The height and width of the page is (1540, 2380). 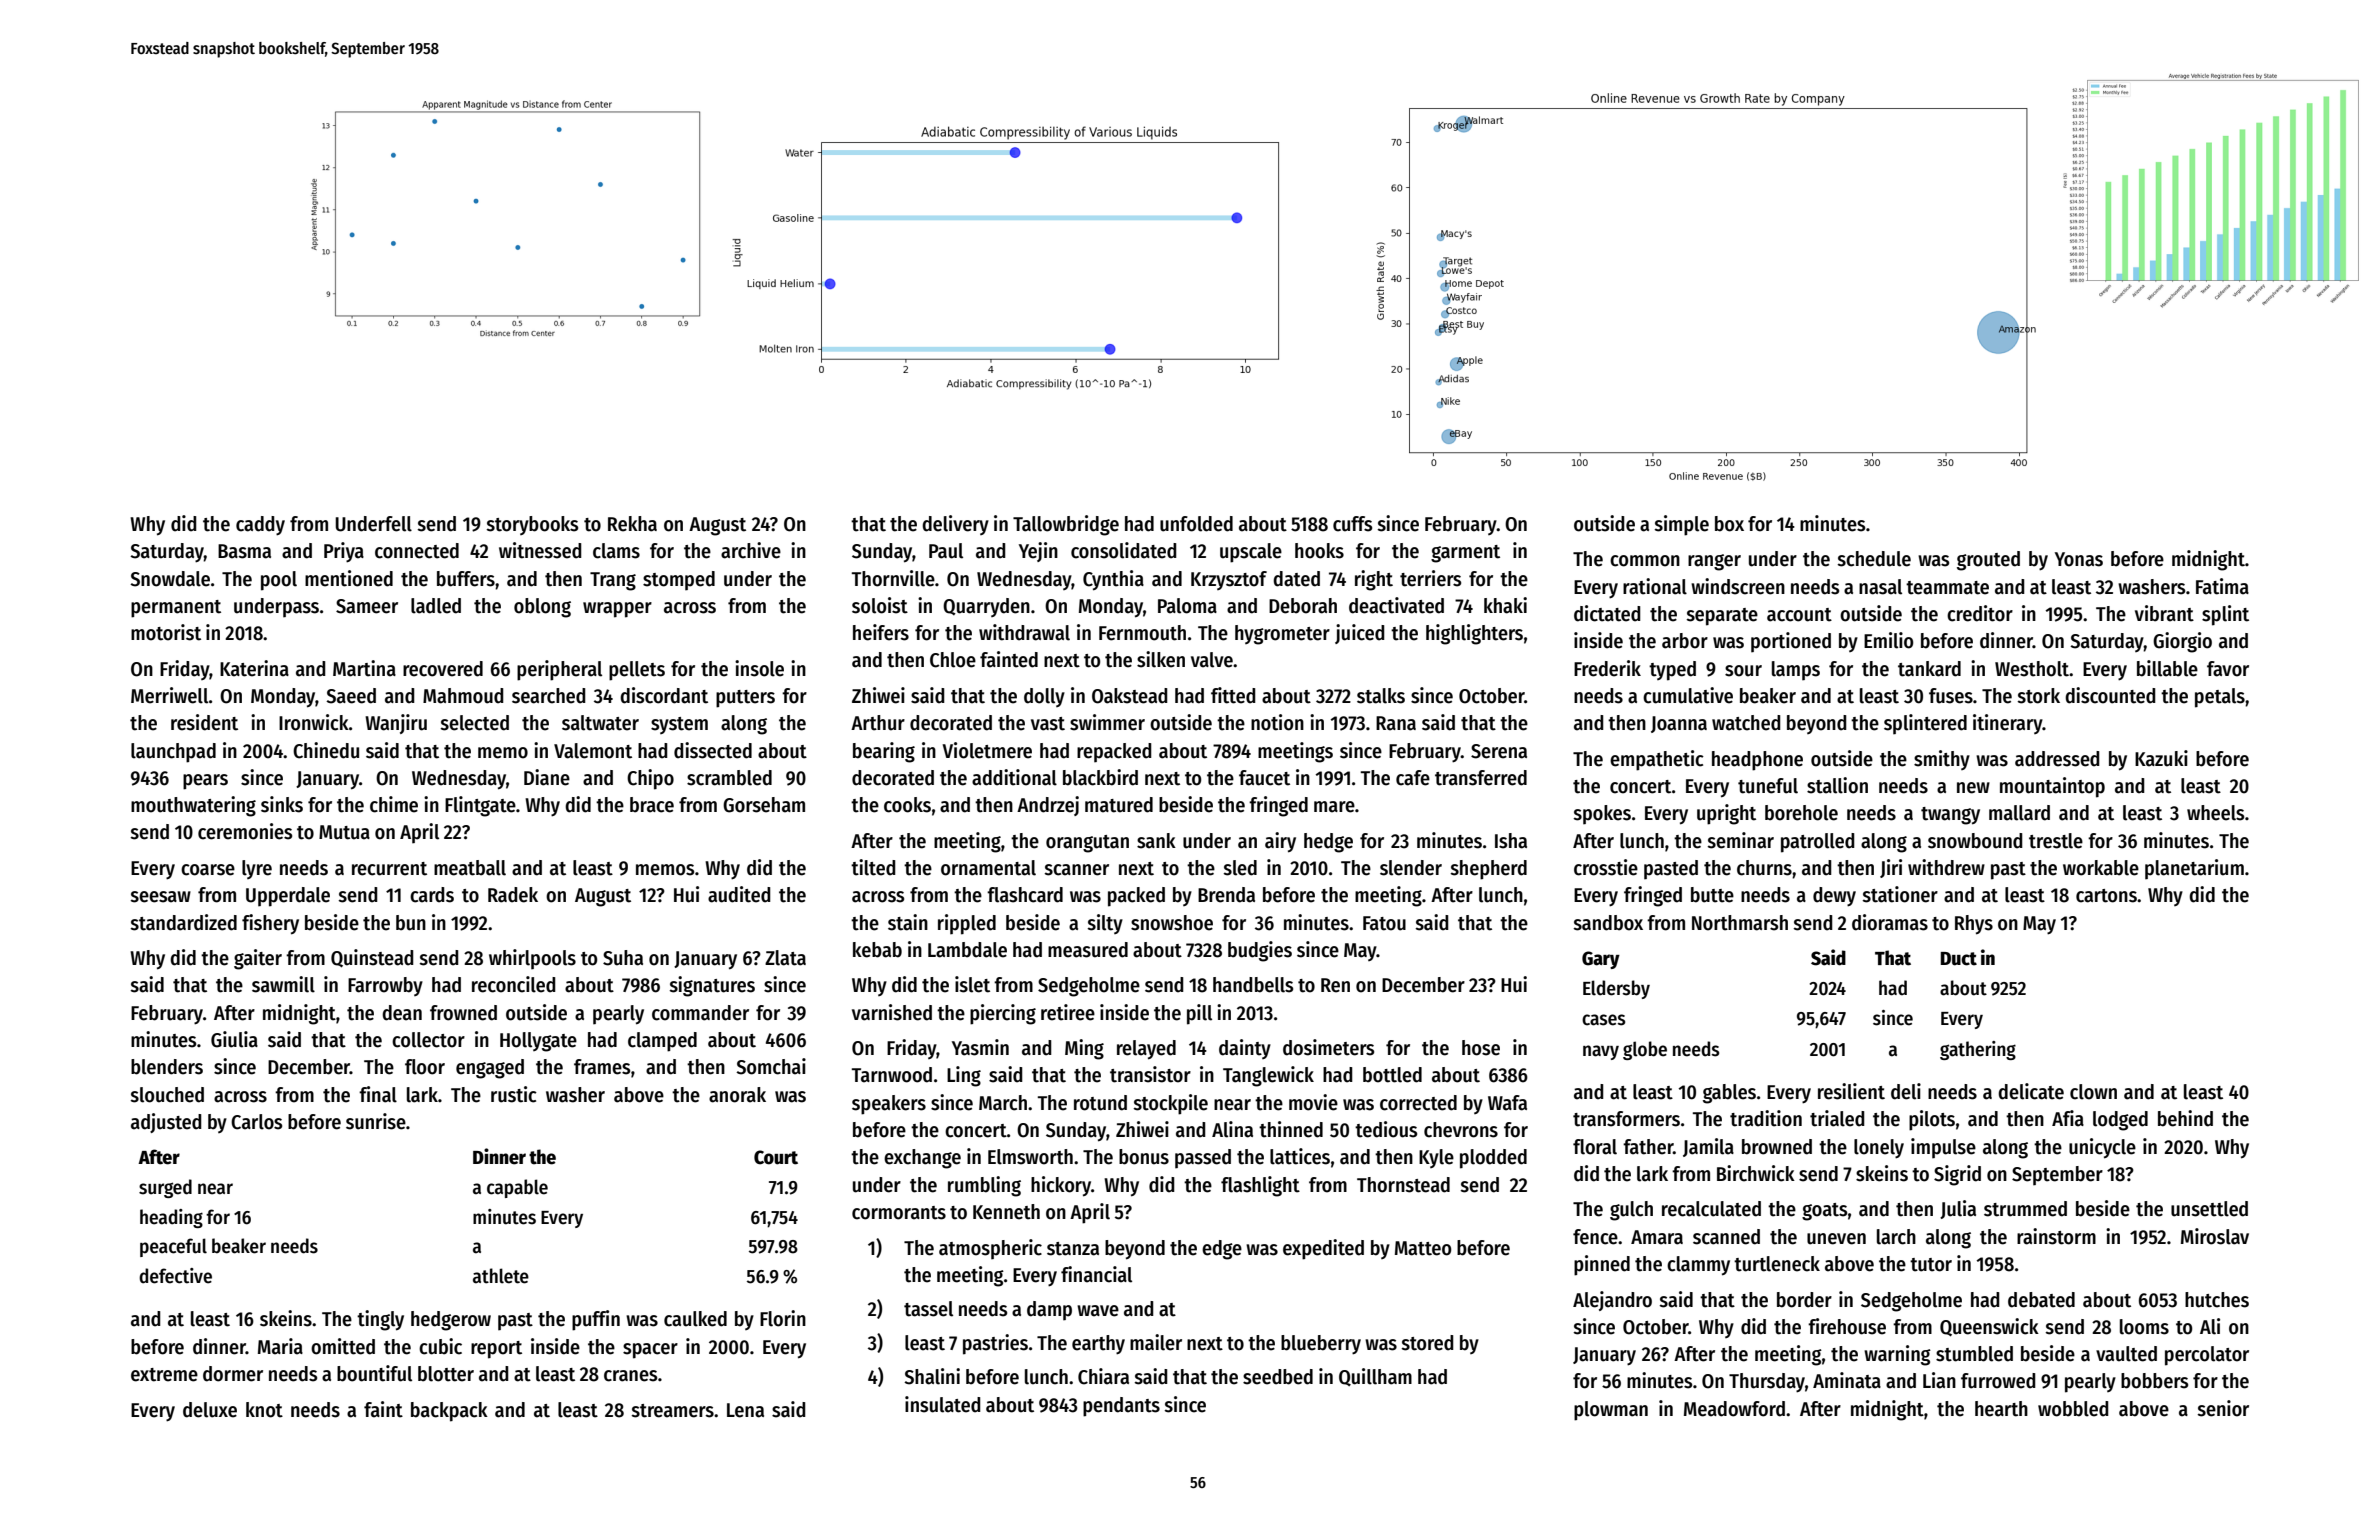 I want to click on Tallowbridge, so click(x=1066, y=525).
